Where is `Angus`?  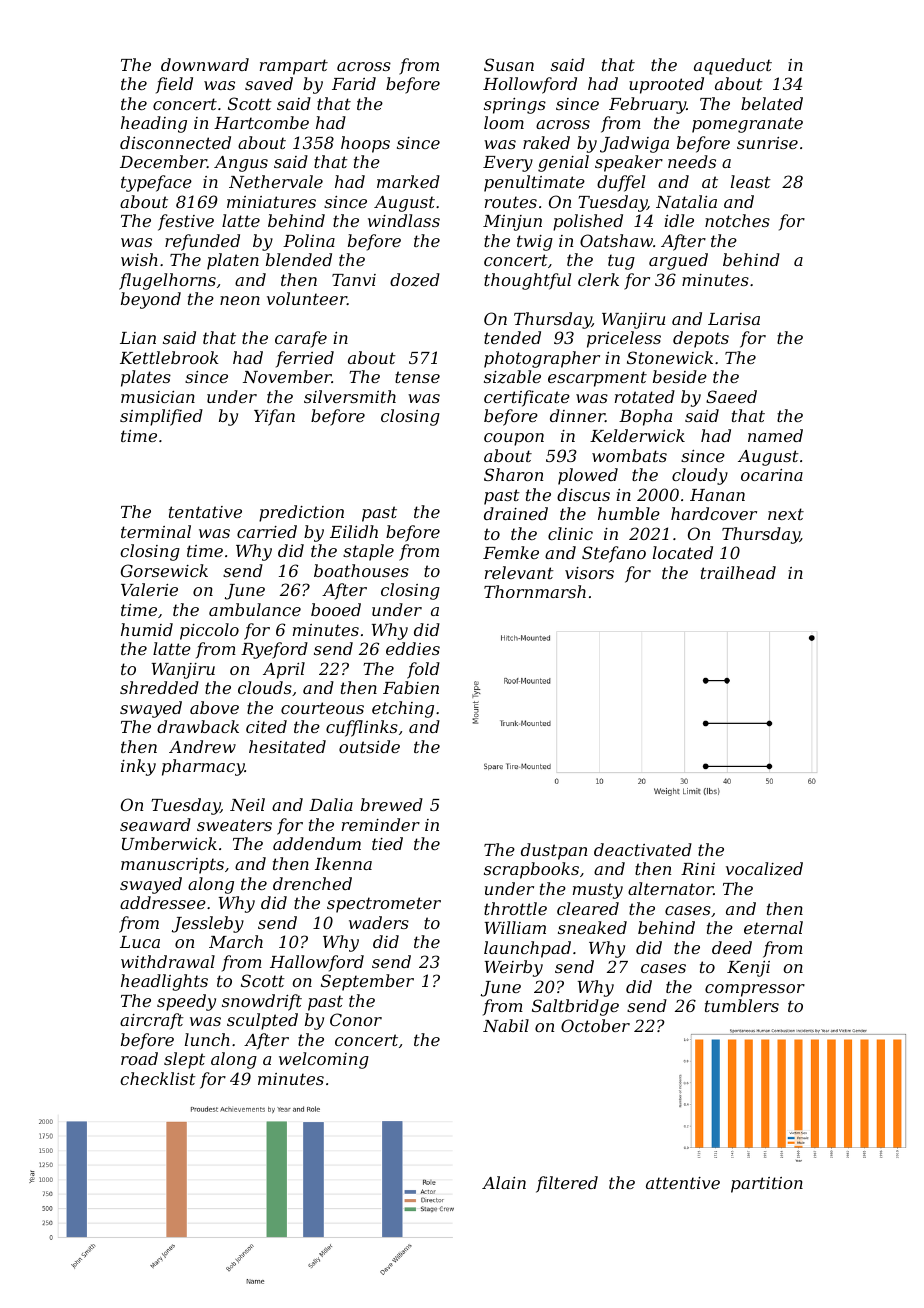
Angus is located at coordinates (241, 164).
